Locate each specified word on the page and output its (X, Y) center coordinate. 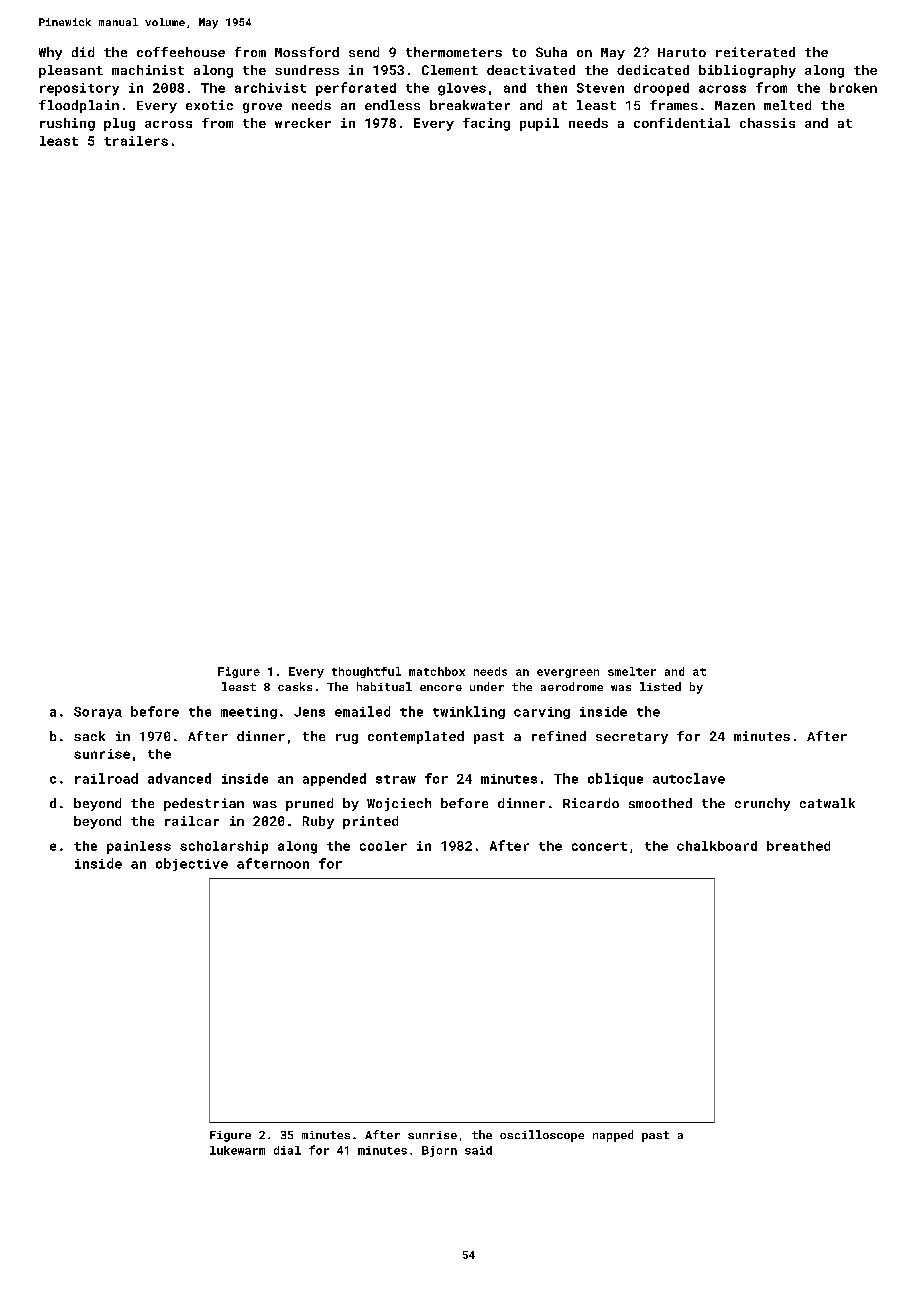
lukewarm (237, 1150)
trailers (136, 141)
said (478, 1150)
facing (486, 124)
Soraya (98, 713)
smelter (632, 671)
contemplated (416, 737)
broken (853, 88)
